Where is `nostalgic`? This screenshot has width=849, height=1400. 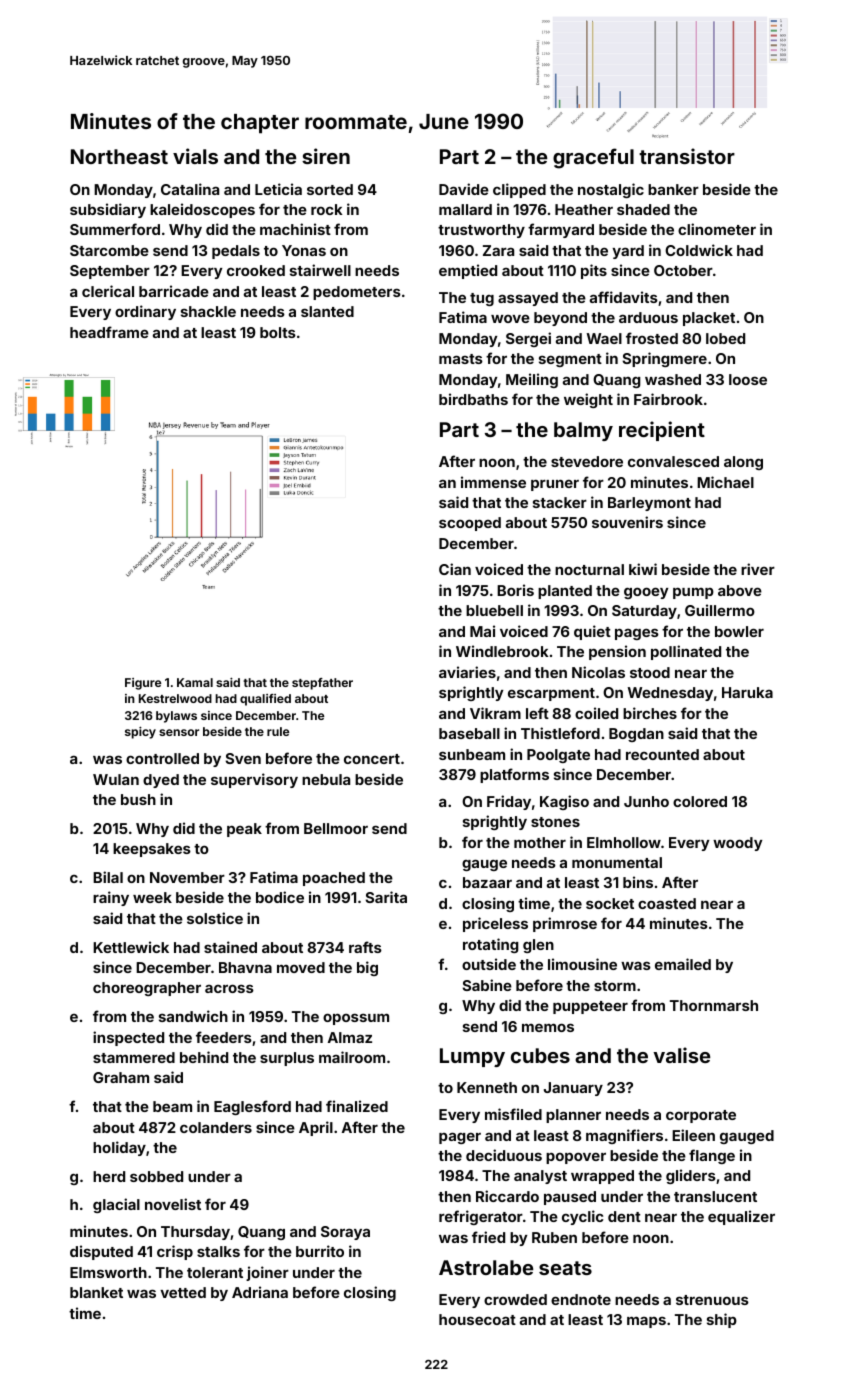
nostalgic is located at coordinates (611, 190).
